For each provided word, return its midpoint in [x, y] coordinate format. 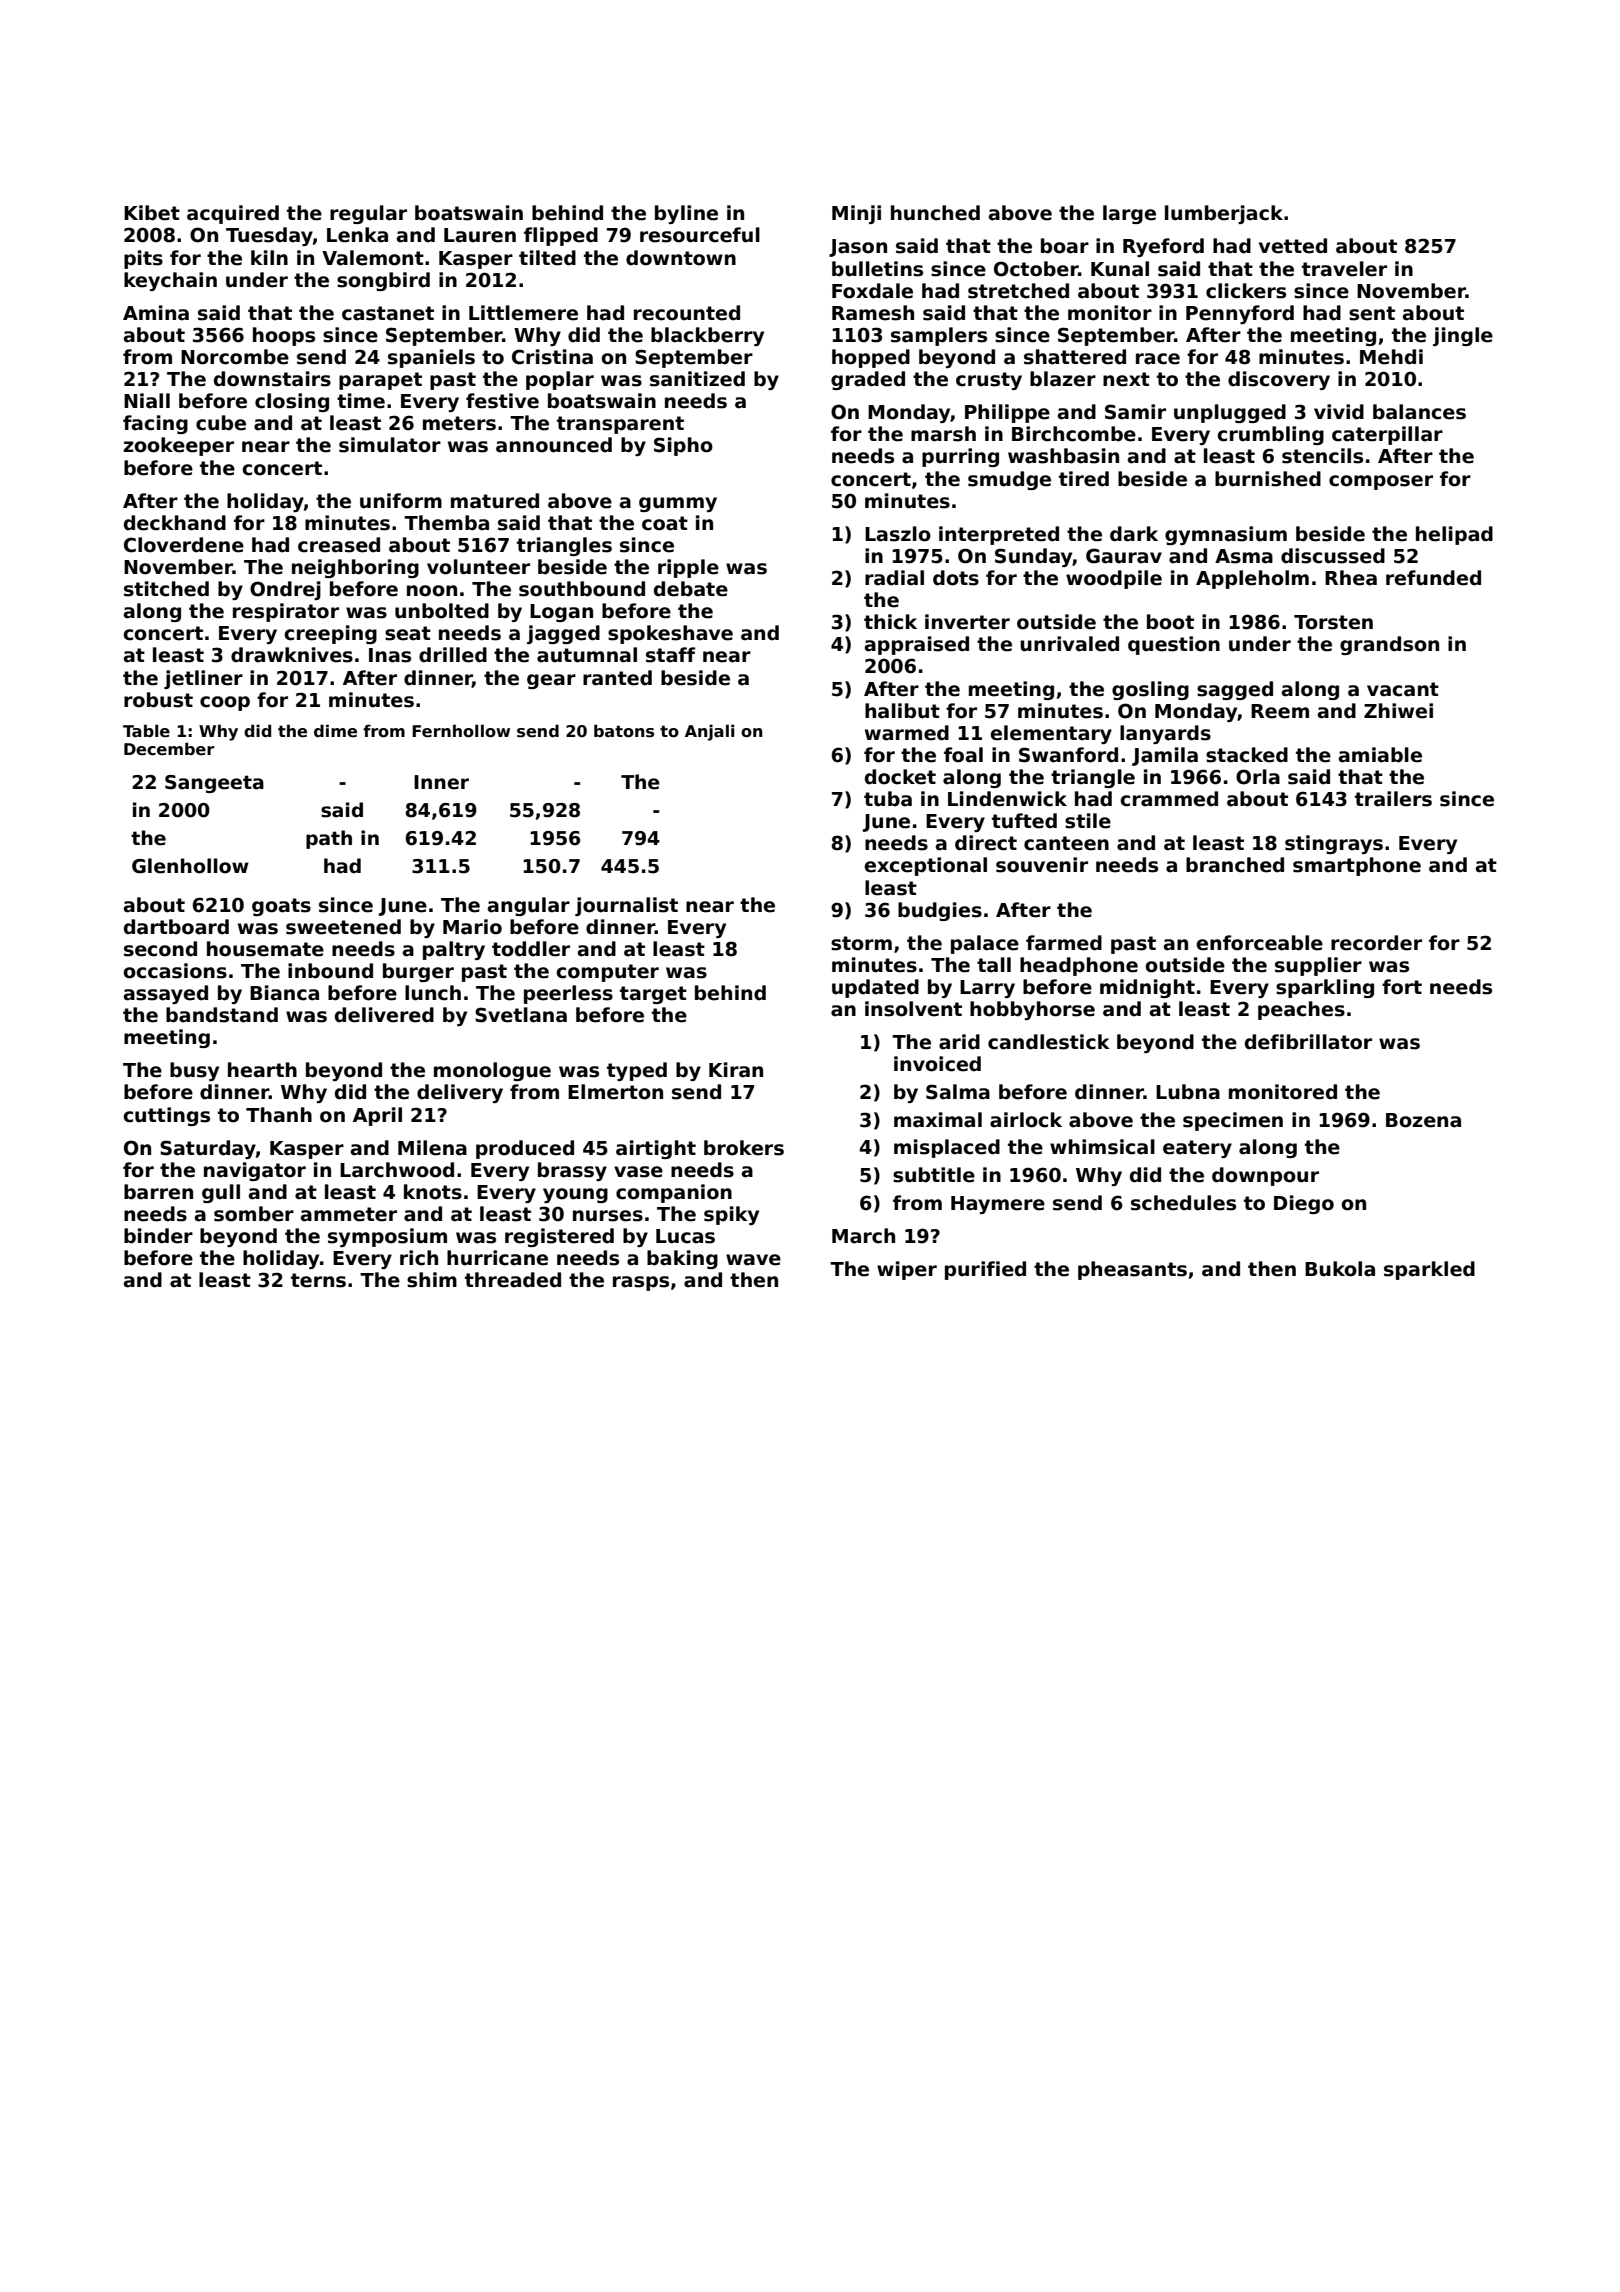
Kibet [152, 213]
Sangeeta [214, 784]
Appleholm [1252, 579]
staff [670, 655]
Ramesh [873, 313]
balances [1419, 412]
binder [158, 1236]
